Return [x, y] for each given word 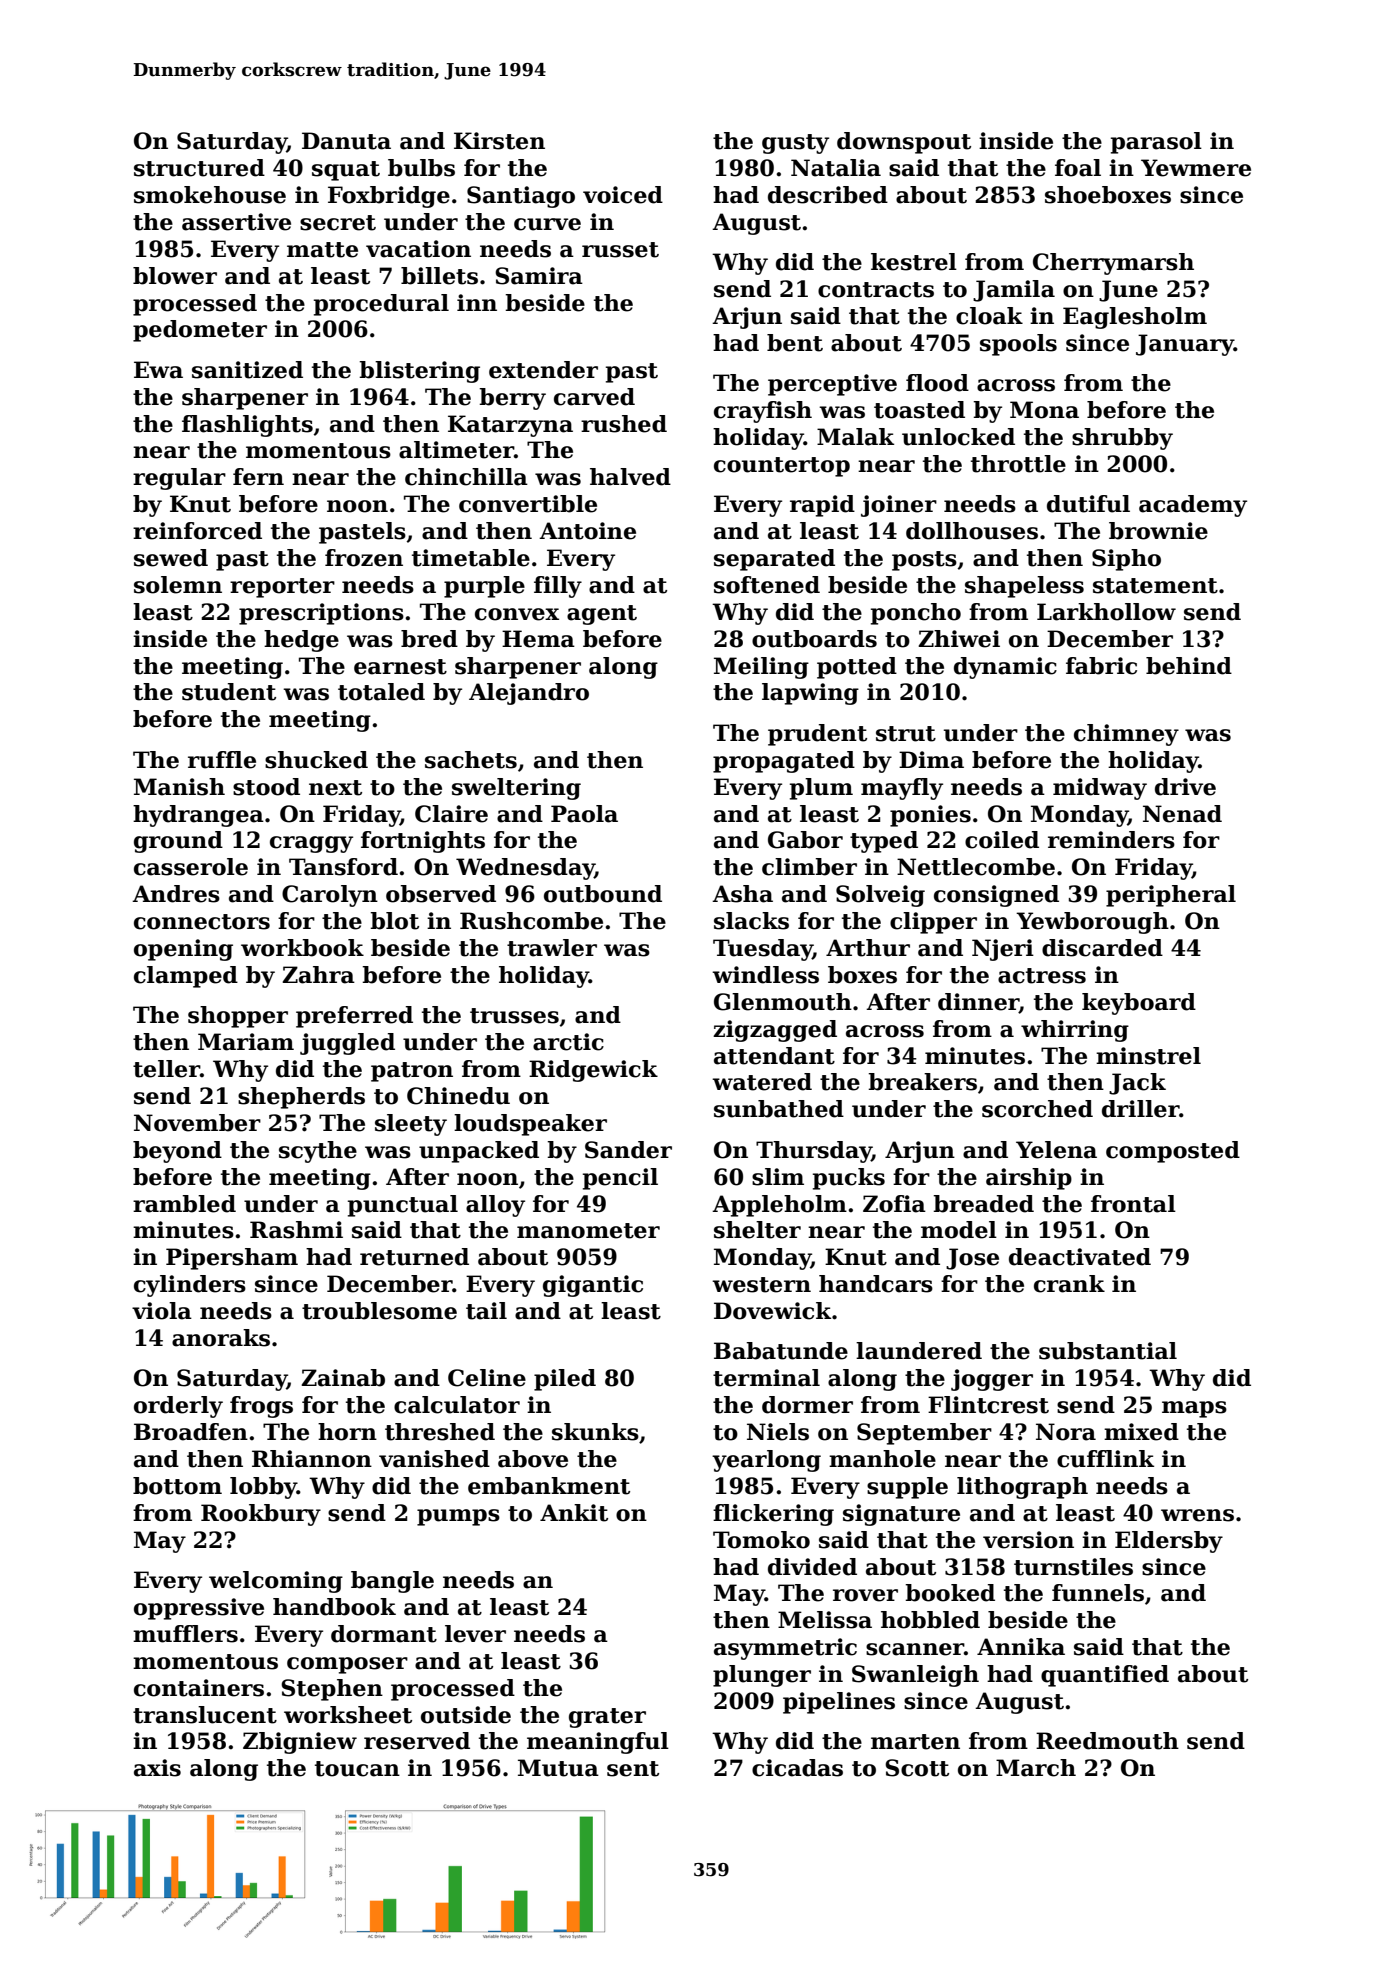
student [229, 692]
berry [512, 399]
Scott [917, 1768]
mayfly [902, 789]
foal [1078, 168]
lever [475, 1634]
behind [1189, 666]
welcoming [276, 1582]
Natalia [836, 168]
